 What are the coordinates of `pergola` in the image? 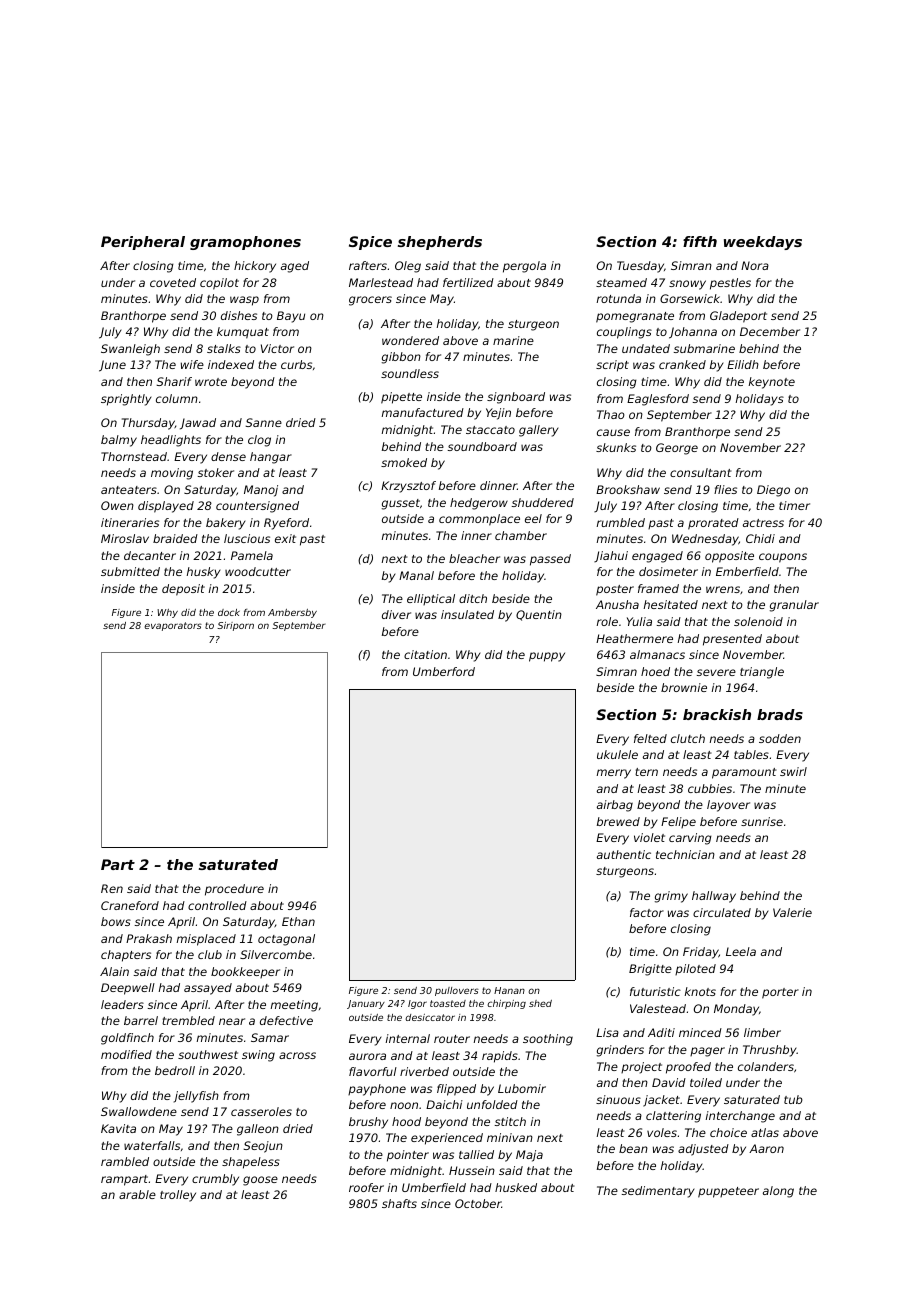 It's located at (524, 267).
